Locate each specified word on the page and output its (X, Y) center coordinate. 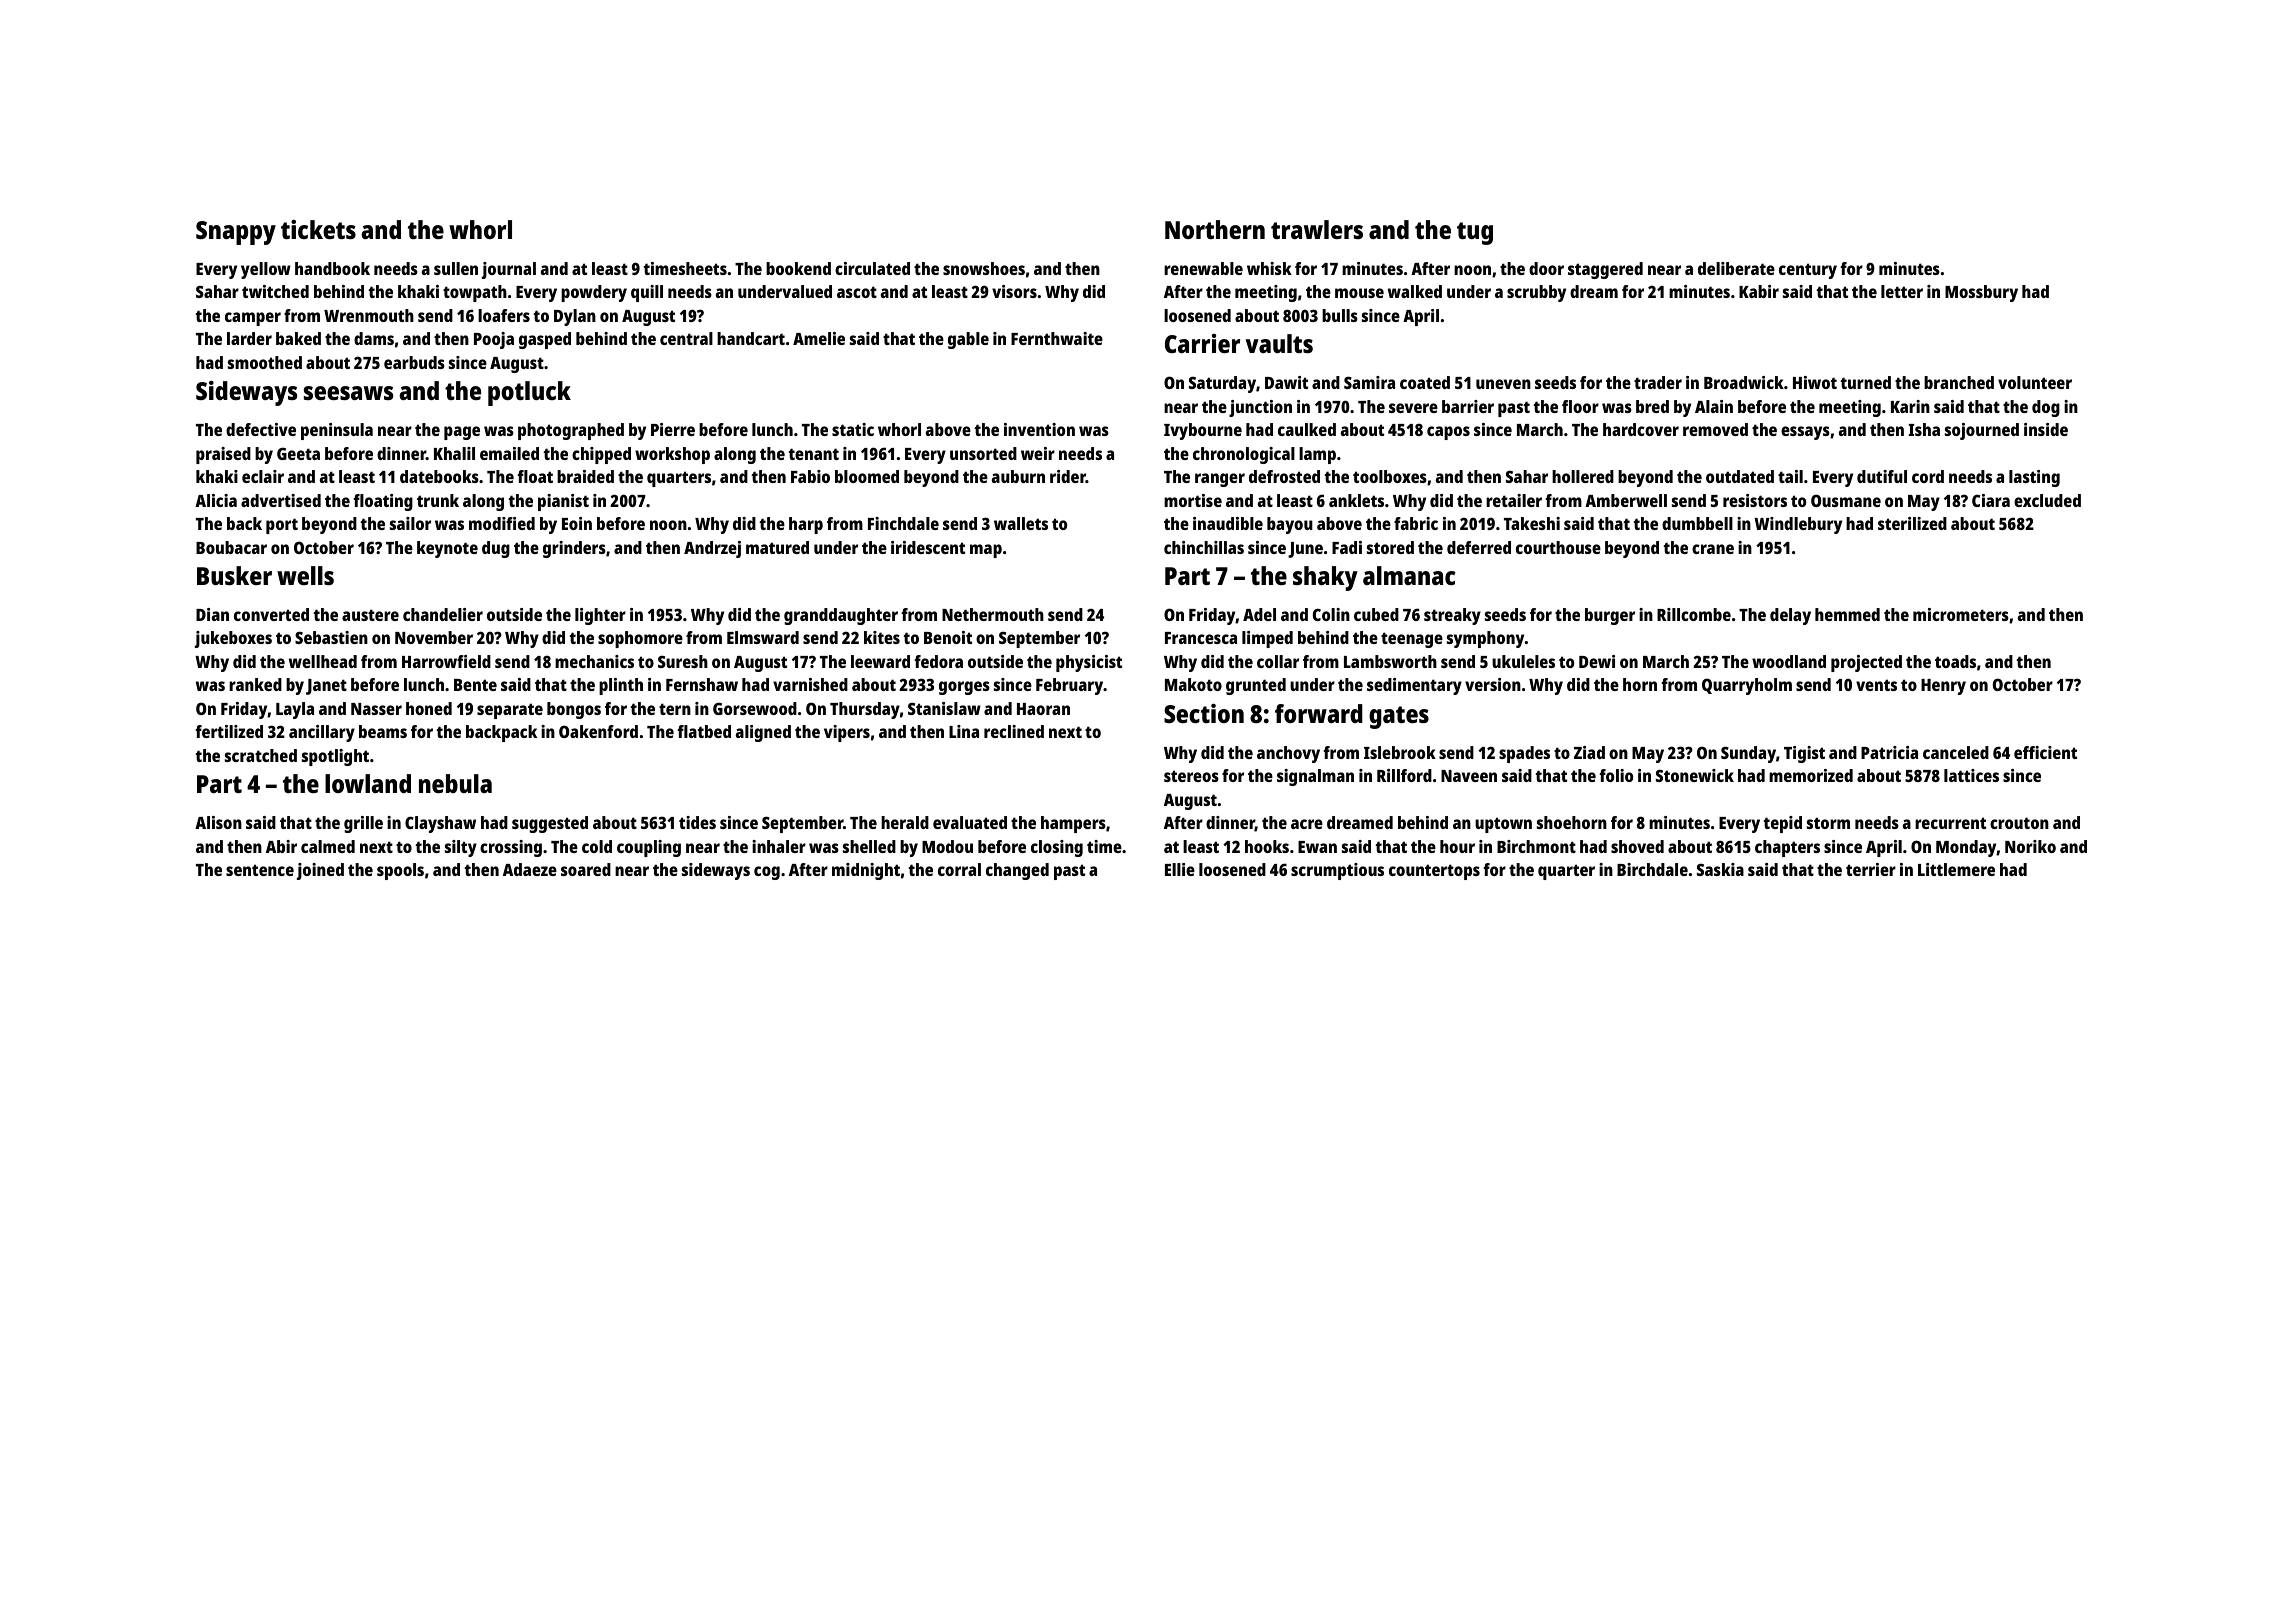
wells (305, 575)
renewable (1203, 268)
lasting (2034, 478)
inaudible (1228, 523)
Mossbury (1981, 293)
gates (1399, 717)
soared (586, 869)
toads (1955, 661)
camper (253, 319)
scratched (261, 755)
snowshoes (984, 268)
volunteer (2035, 382)
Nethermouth (993, 614)
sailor (410, 523)
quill (647, 293)
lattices (1971, 775)
